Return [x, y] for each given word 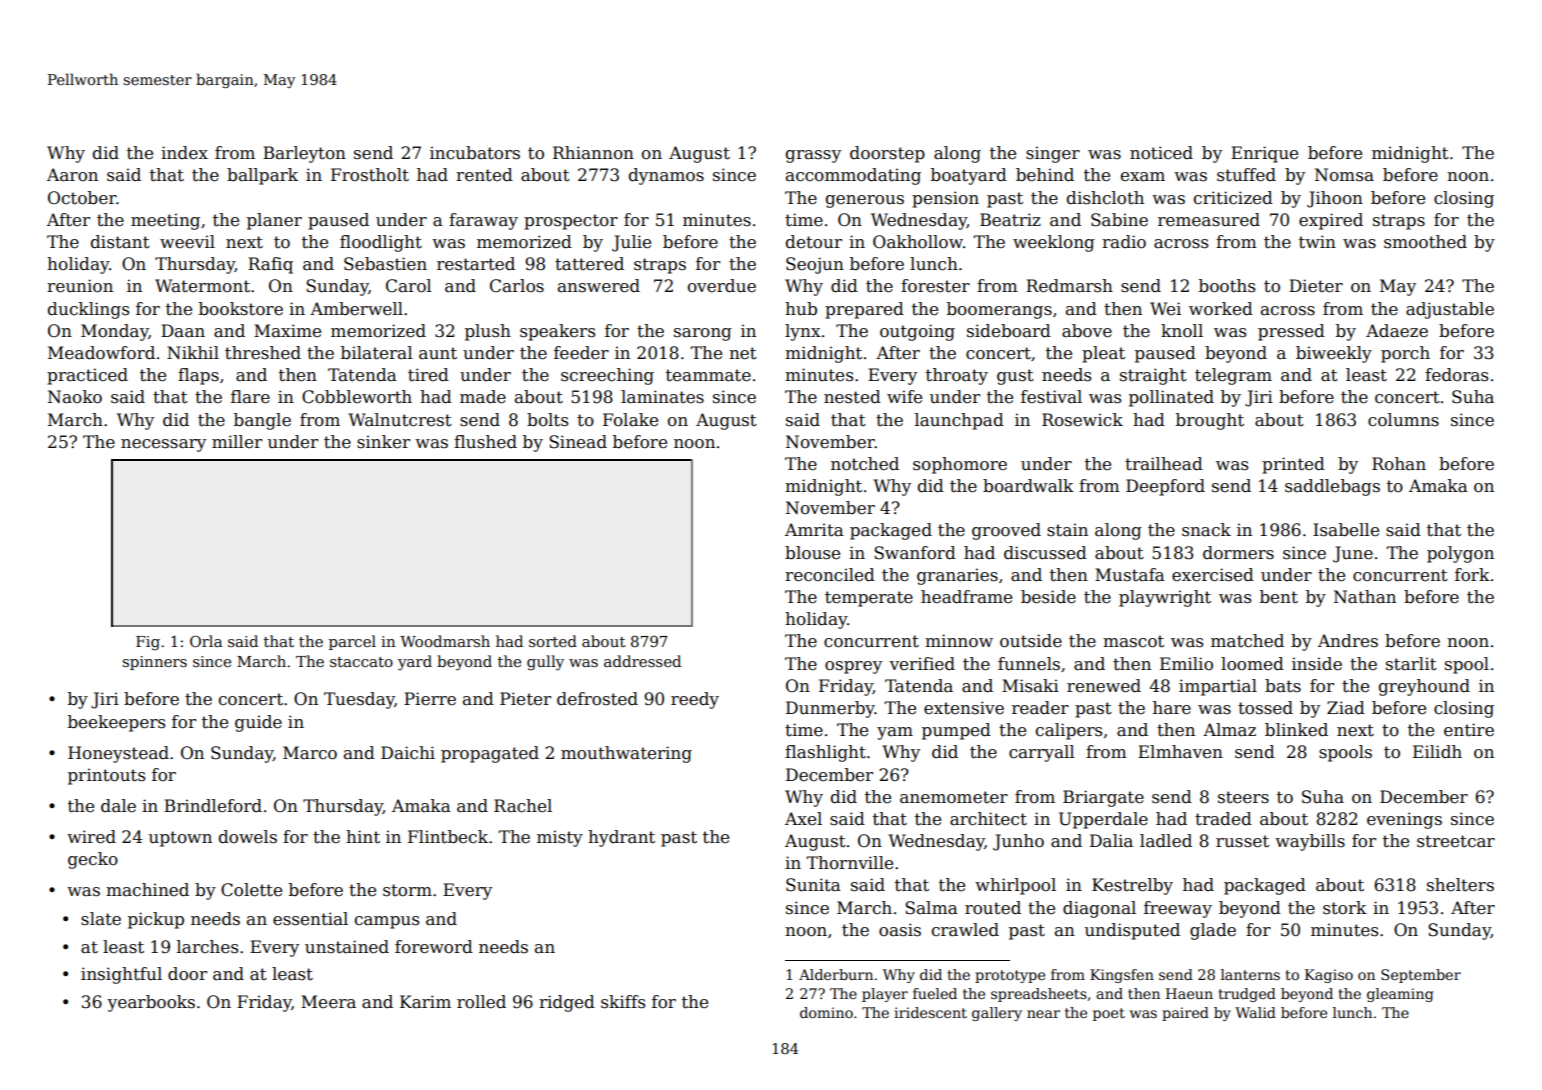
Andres [1348, 641]
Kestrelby [1132, 886]
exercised [1213, 575]
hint [363, 837]
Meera [328, 1002]
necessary [163, 445]
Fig [148, 643]
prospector [571, 222]
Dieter [1316, 286]
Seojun [815, 265]
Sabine [1119, 220]
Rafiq [270, 265]
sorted [553, 641]
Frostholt [370, 175]
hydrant [621, 838]
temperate [869, 599]
